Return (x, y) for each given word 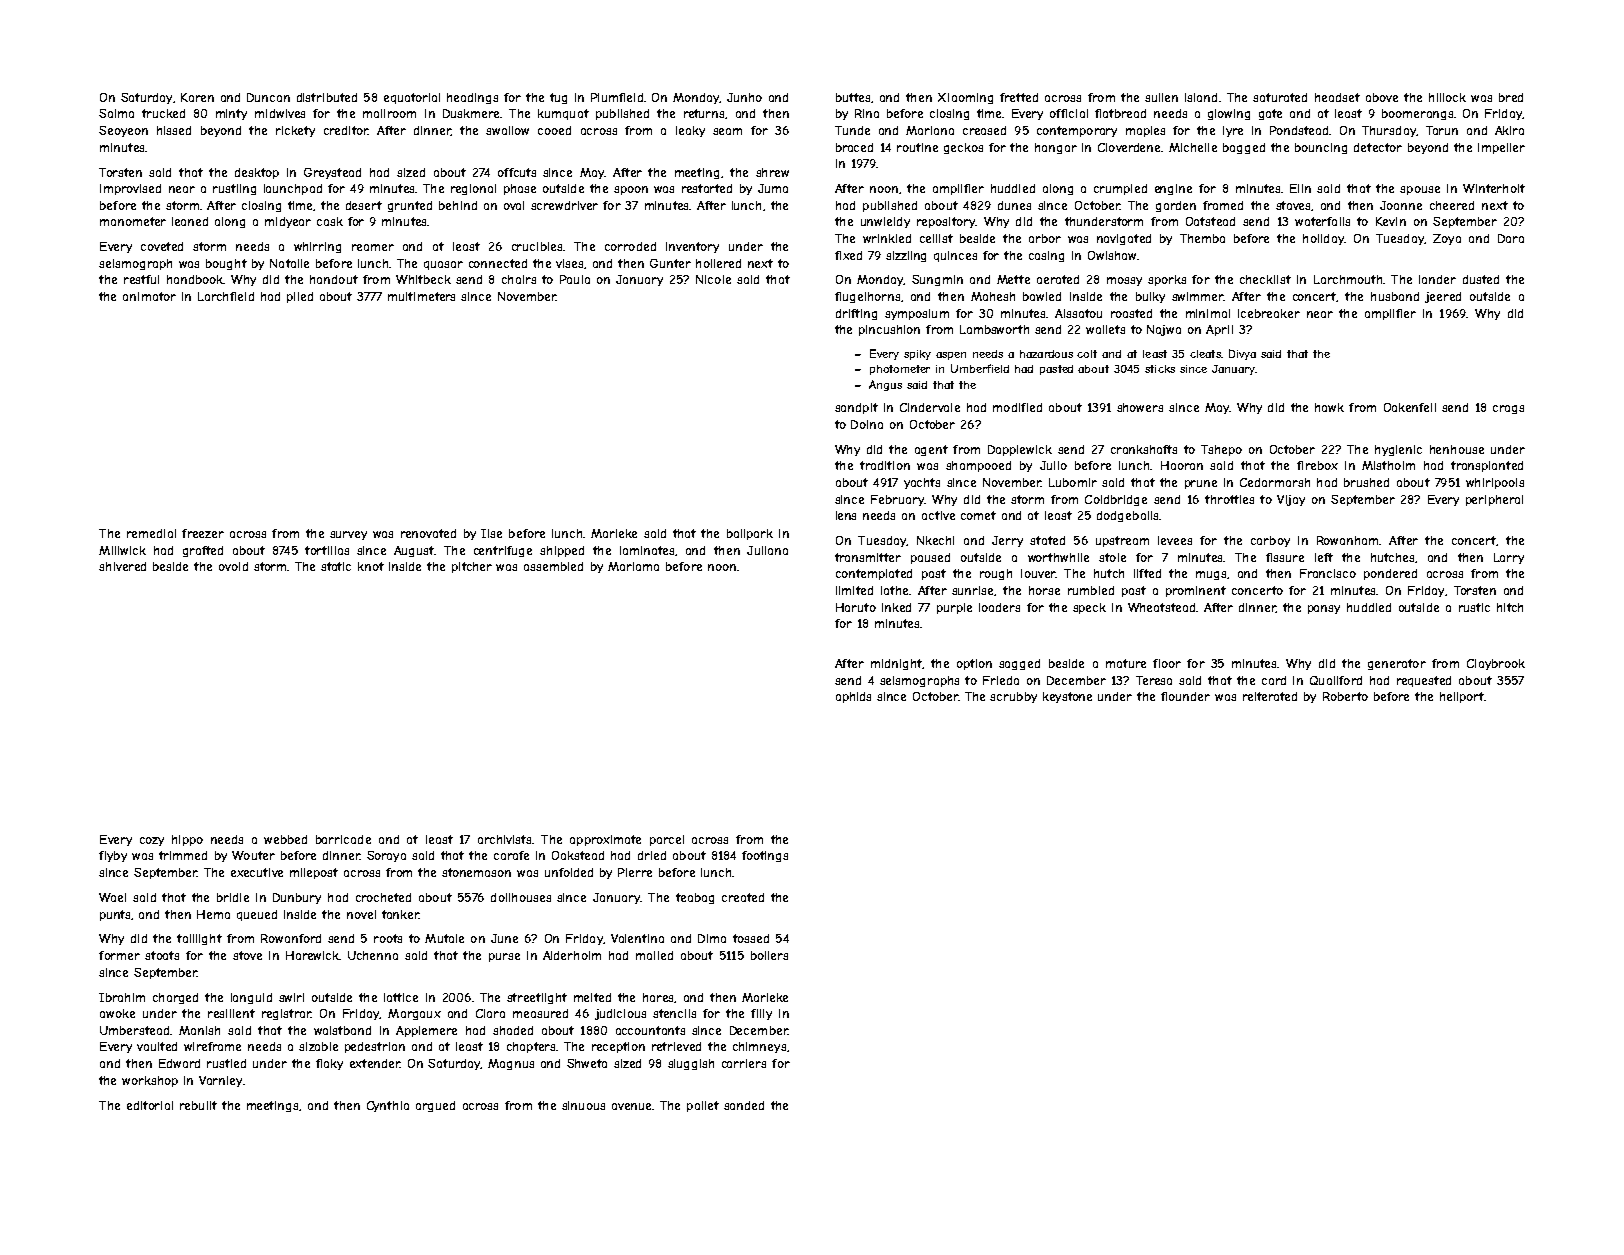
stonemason (476, 872)
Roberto (1345, 696)
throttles (1229, 499)
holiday (1323, 239)
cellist (936, 238)
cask (330, 221)
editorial (150, 1105)
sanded (744, 1105)
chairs (519, 279)
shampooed (978, 466)
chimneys (759, 1047)
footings (765, 856)
